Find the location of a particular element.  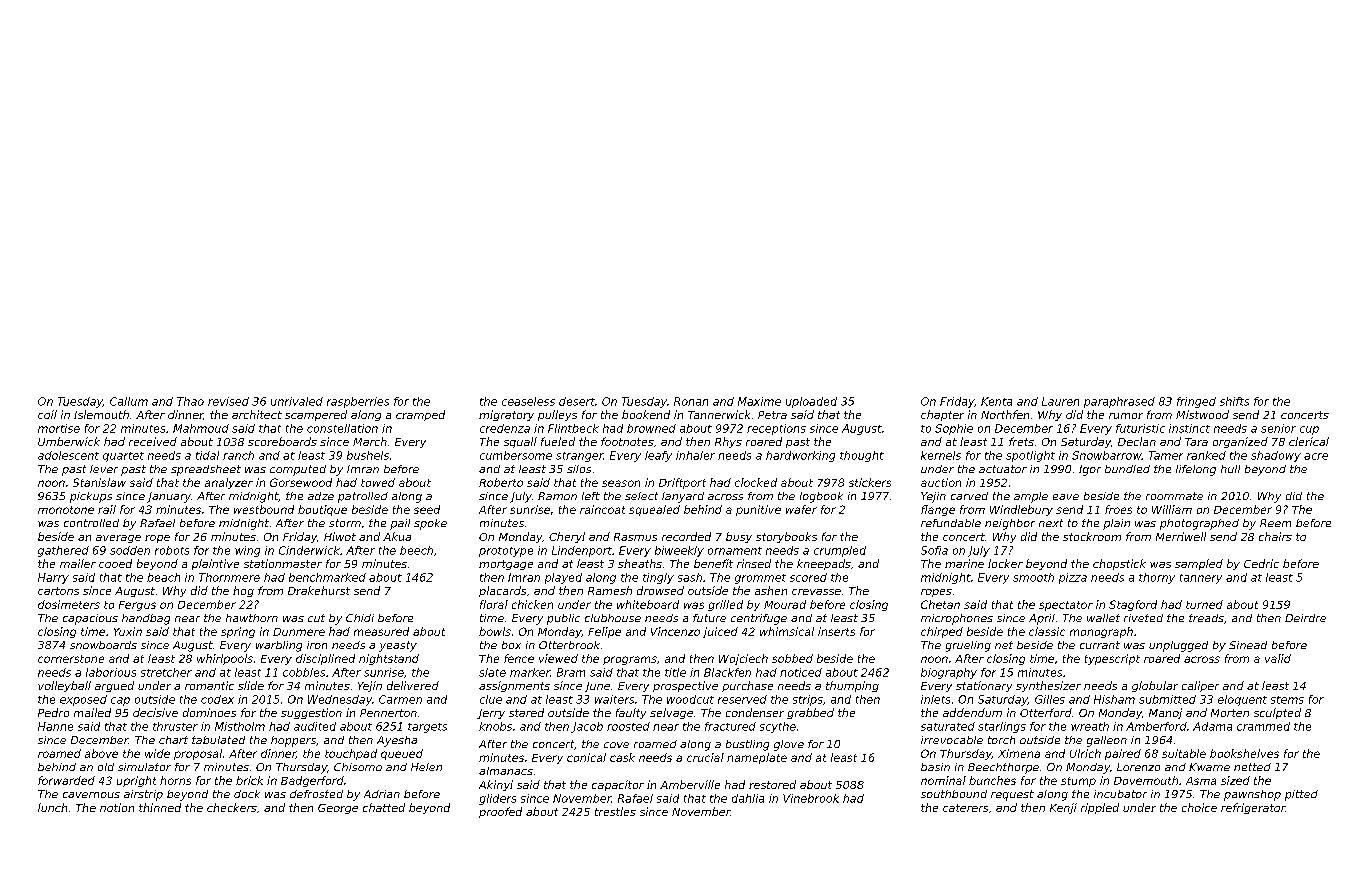

caterers is located at coordinates (965, 808).
